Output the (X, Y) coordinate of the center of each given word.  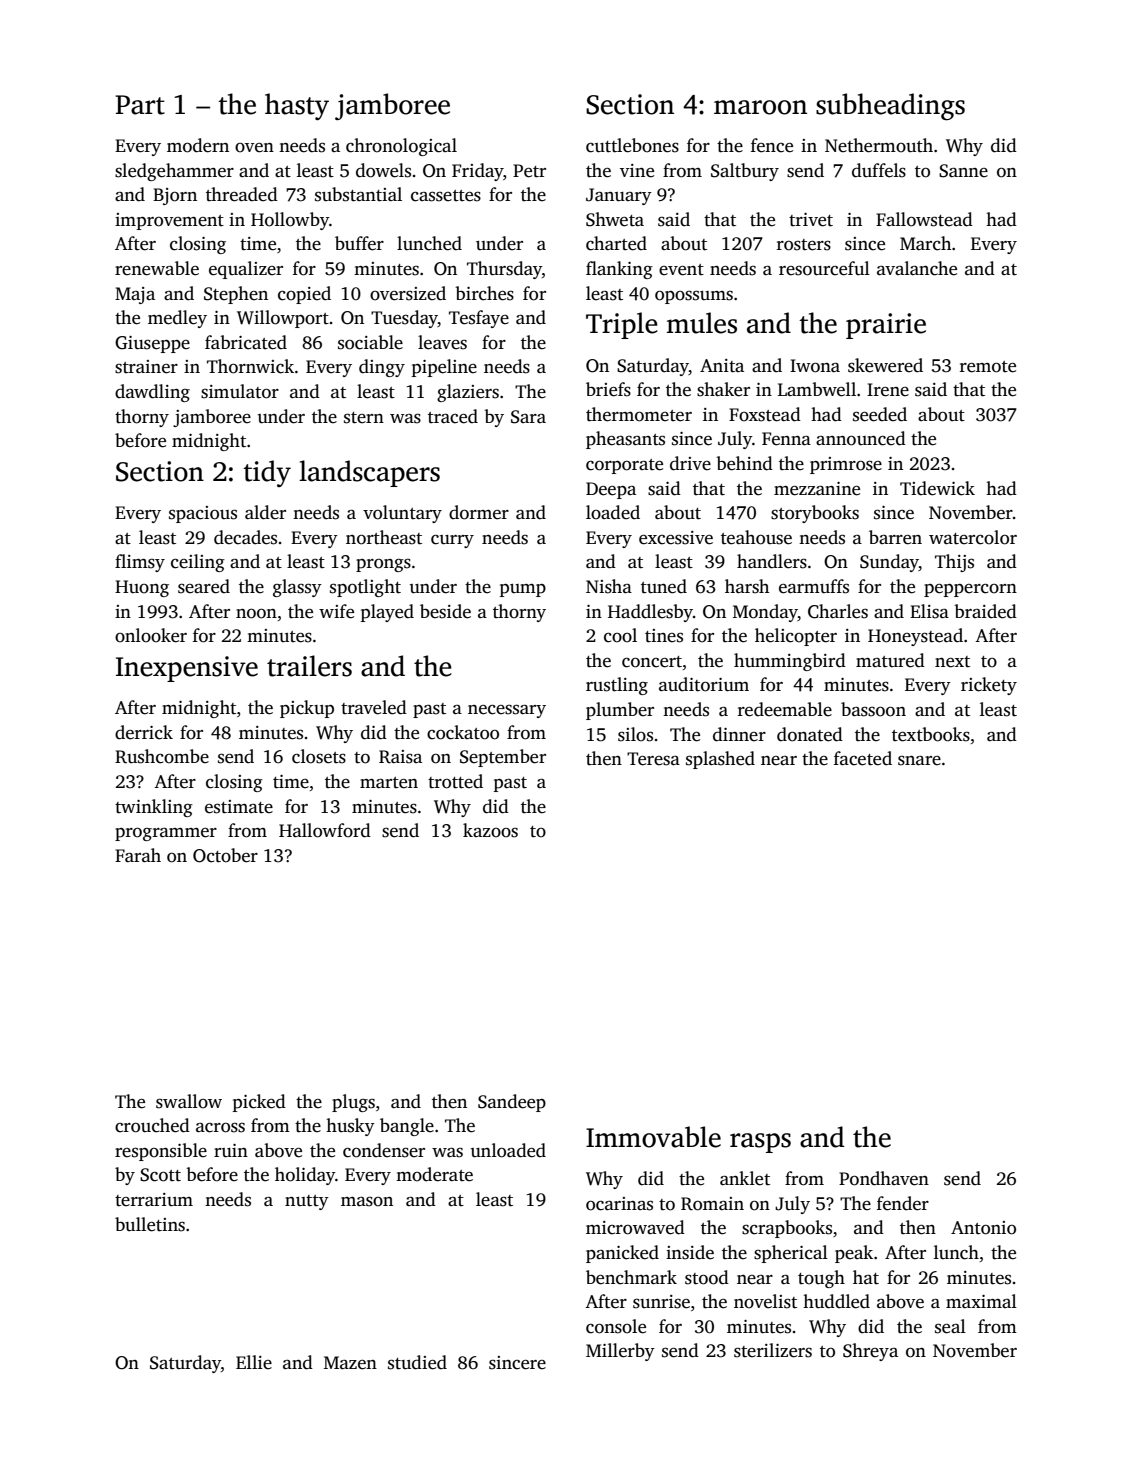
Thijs (954, 563)
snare (919, 760)
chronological (401, 147)
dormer (479, 512)
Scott (160, 1175)
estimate (239, 807)
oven (254, 148)
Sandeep (512, 1103)
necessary (507, 711)
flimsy (140, 563)
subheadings (890, 107)
